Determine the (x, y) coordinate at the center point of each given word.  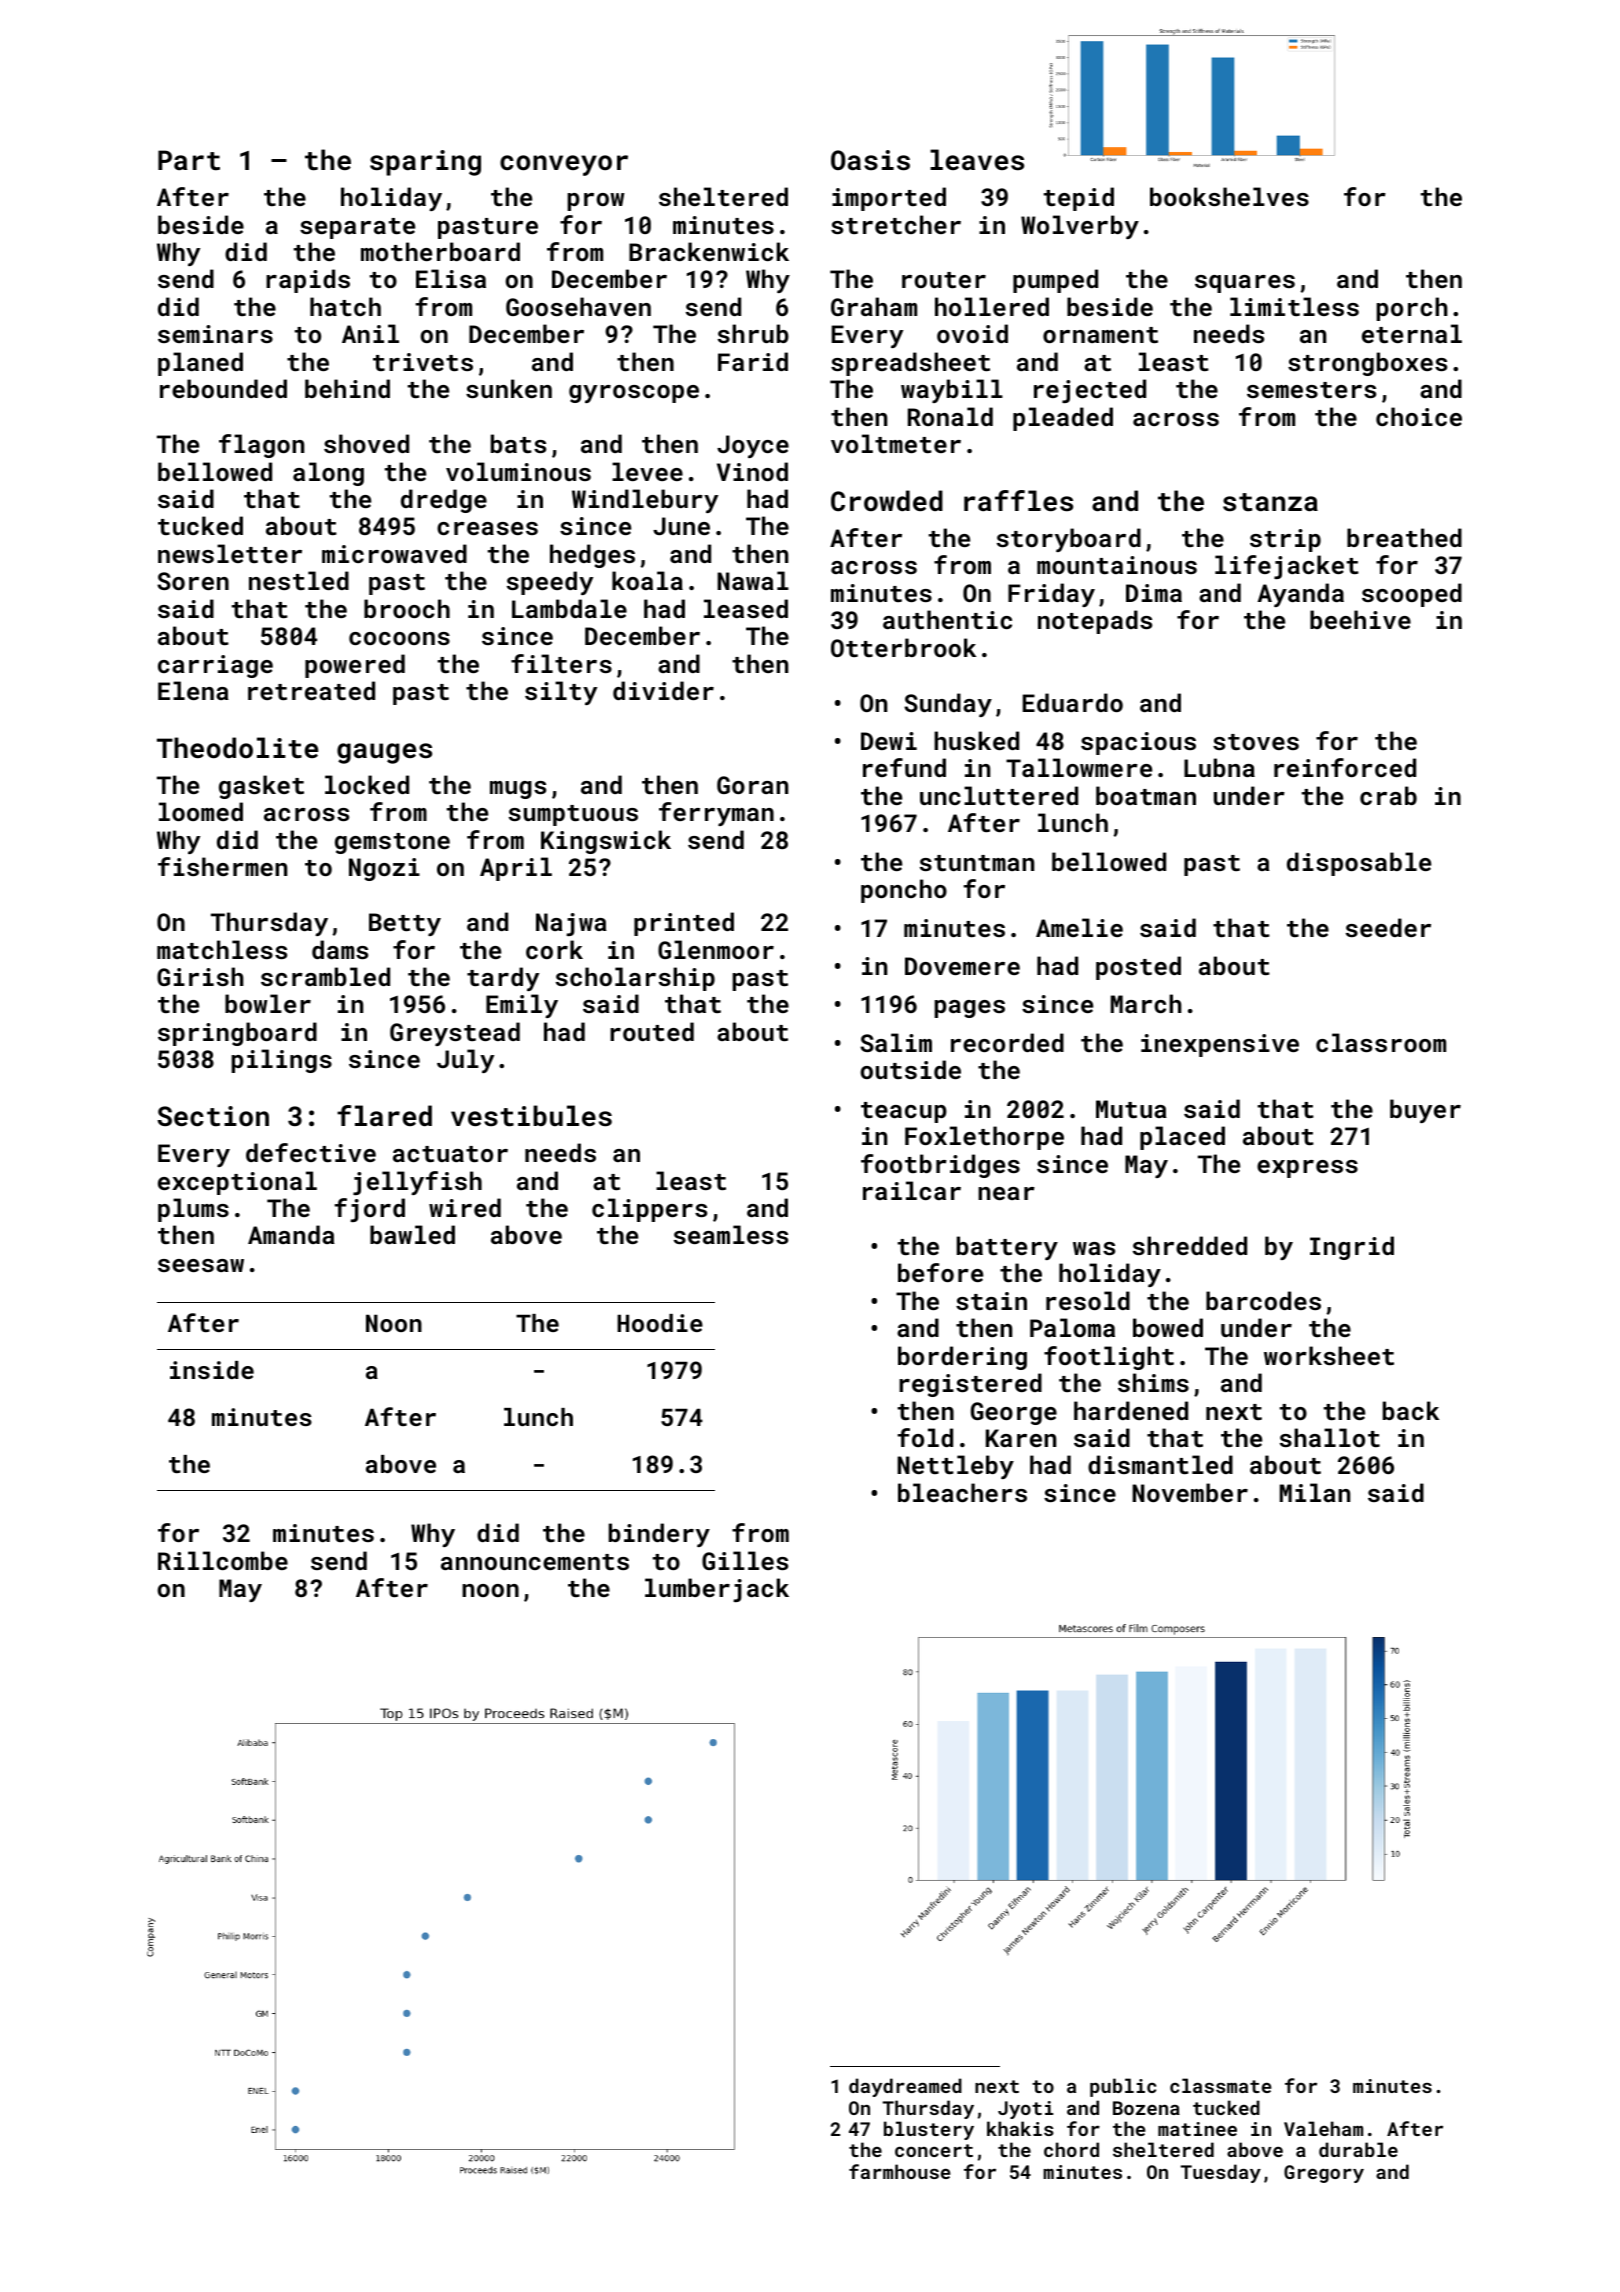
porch (1412, 309)
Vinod (752, 471)
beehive (1360, 619)
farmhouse (900, 2171)
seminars (215, 334)
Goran (752, 785)
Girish (200, 976)
